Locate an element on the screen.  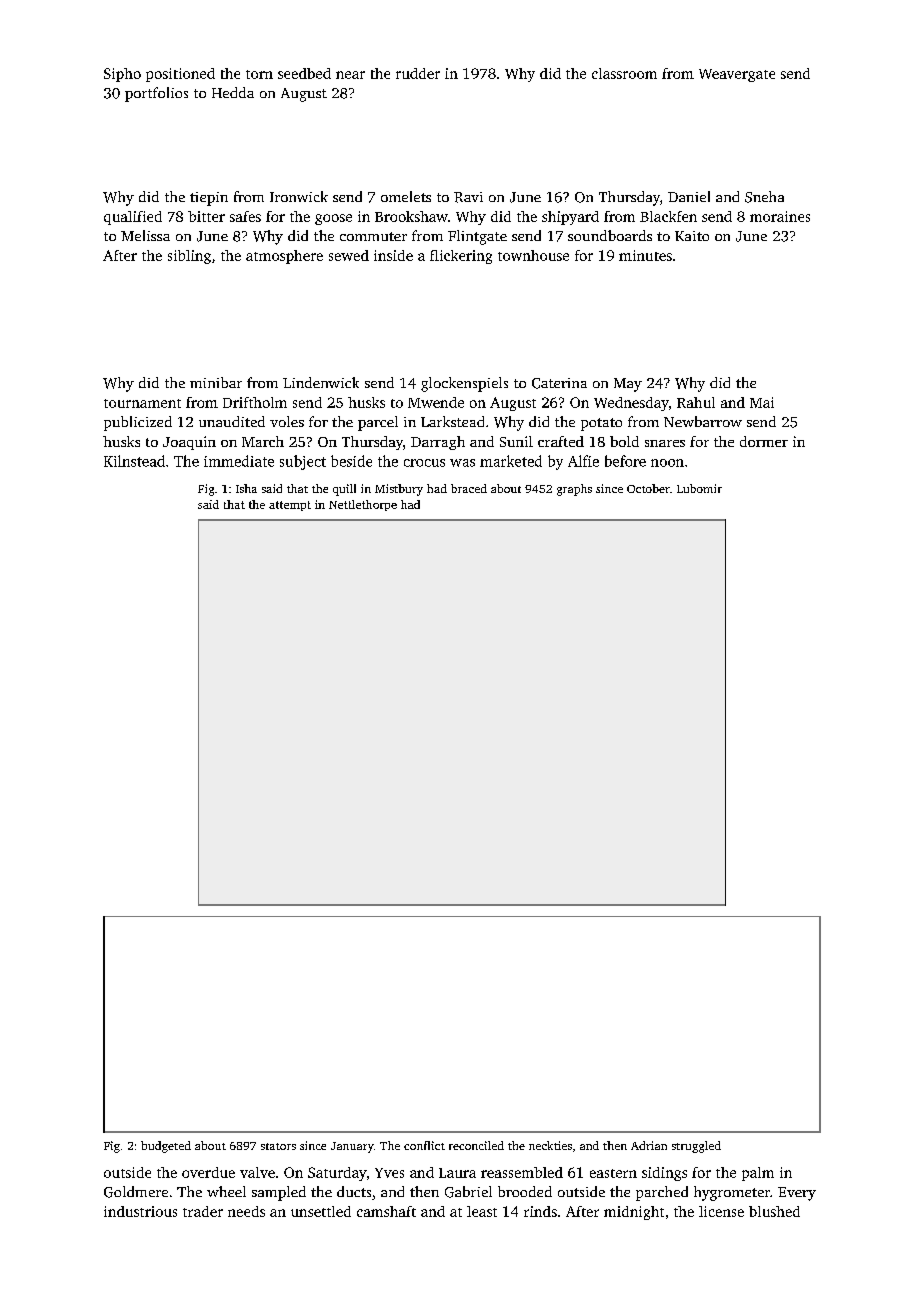
dormer is located at coordinates (764, 441).
